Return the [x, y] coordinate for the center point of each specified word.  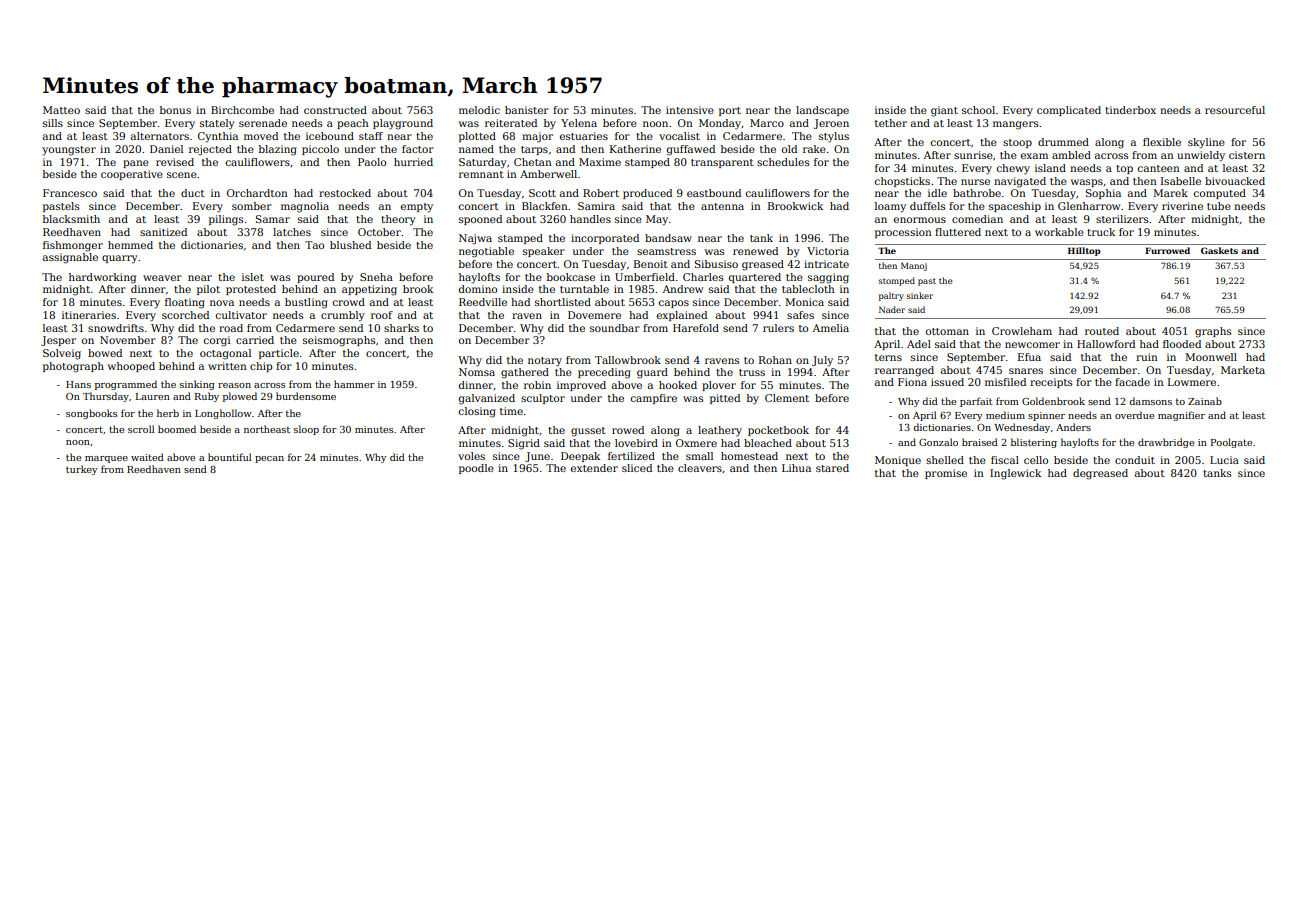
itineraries [89, 315]
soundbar [615, 328]
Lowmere [1192, 382]
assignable [70, 258]
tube [1219, 206]
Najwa [475, 239]
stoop [1017, 143]
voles [471, 456]
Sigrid [524, 444]
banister [527, 110]
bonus [175, 110]
